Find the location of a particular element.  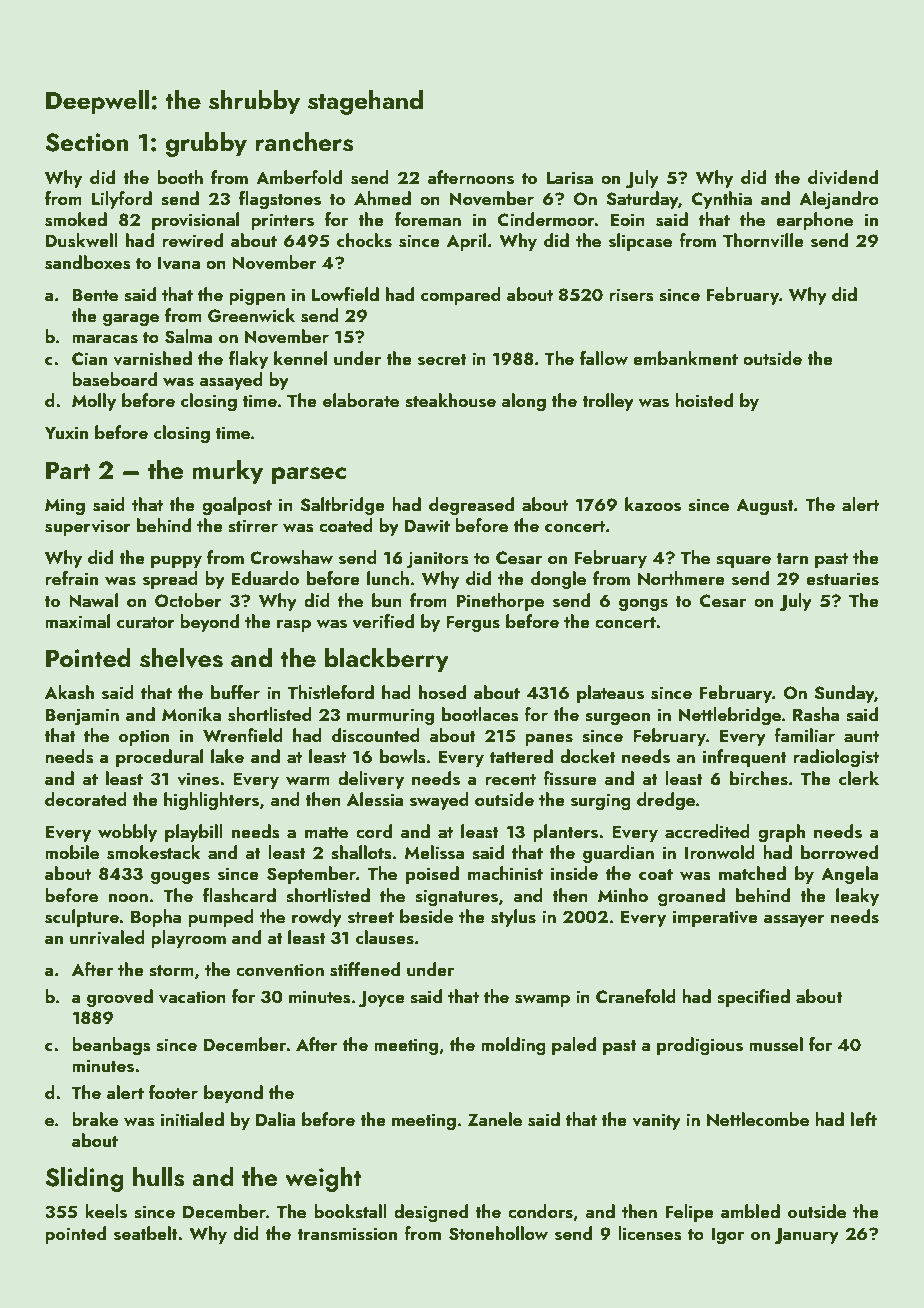

seatbelt is located at coordinates (145, 1233).
